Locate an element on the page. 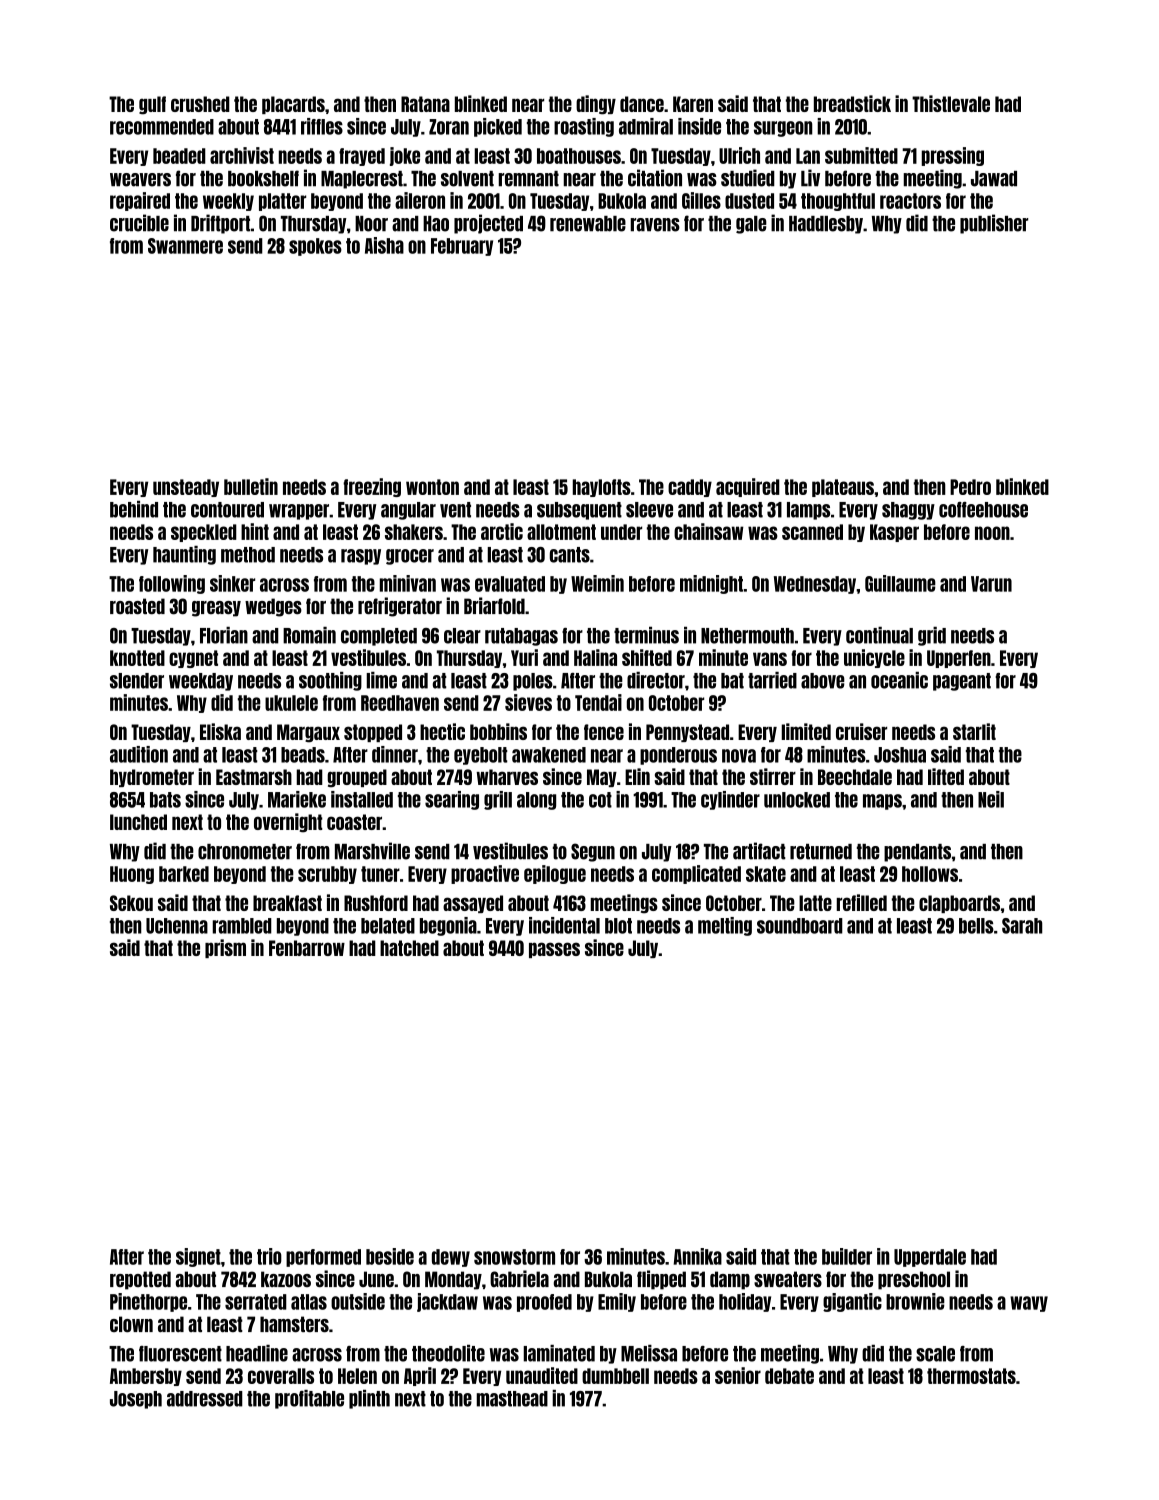 This page has height=1500, width=1159. bells is located at coordinates (976, 926).
